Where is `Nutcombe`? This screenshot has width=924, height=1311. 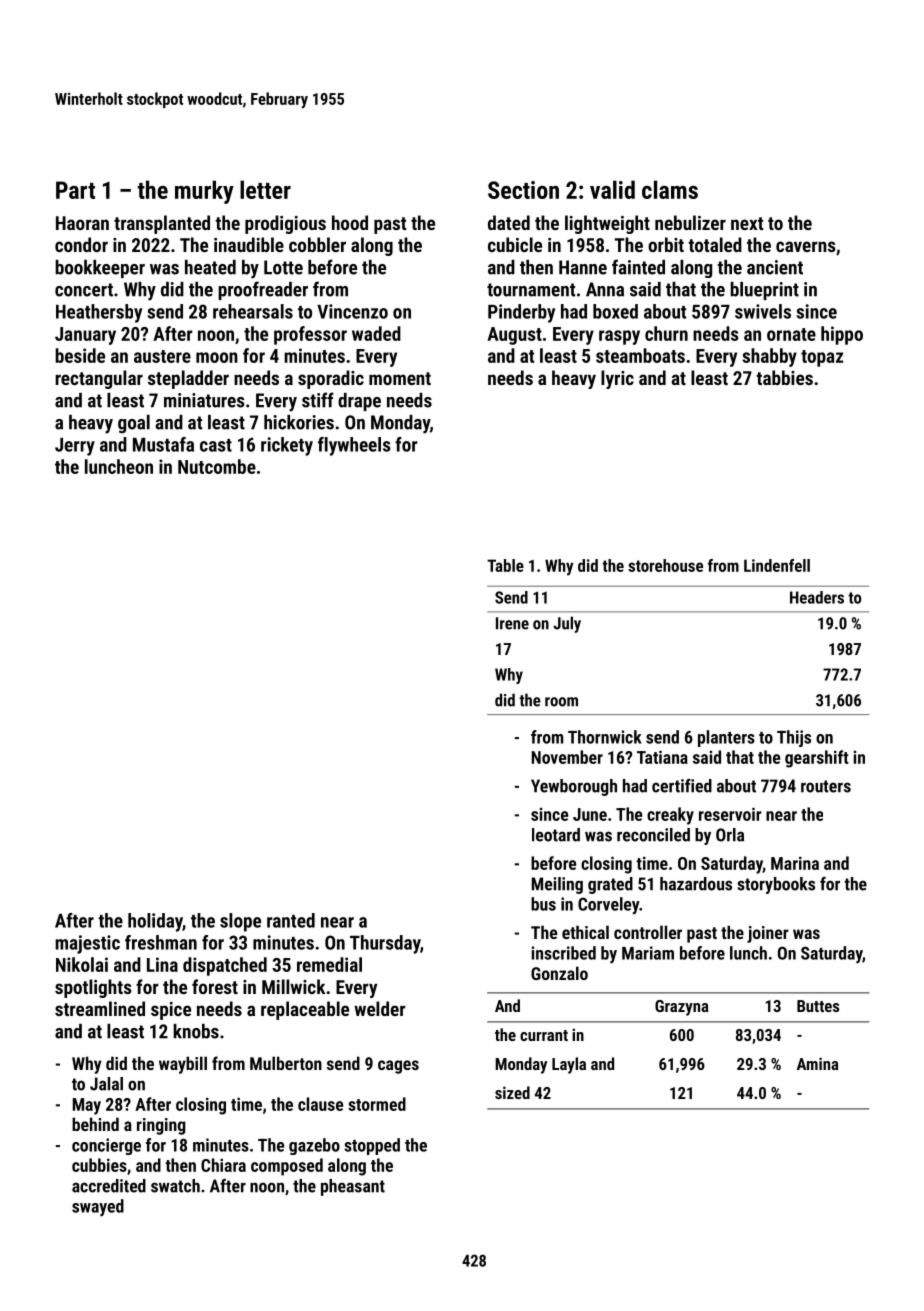 Nutcombe is located at coordinates (217, 466).
